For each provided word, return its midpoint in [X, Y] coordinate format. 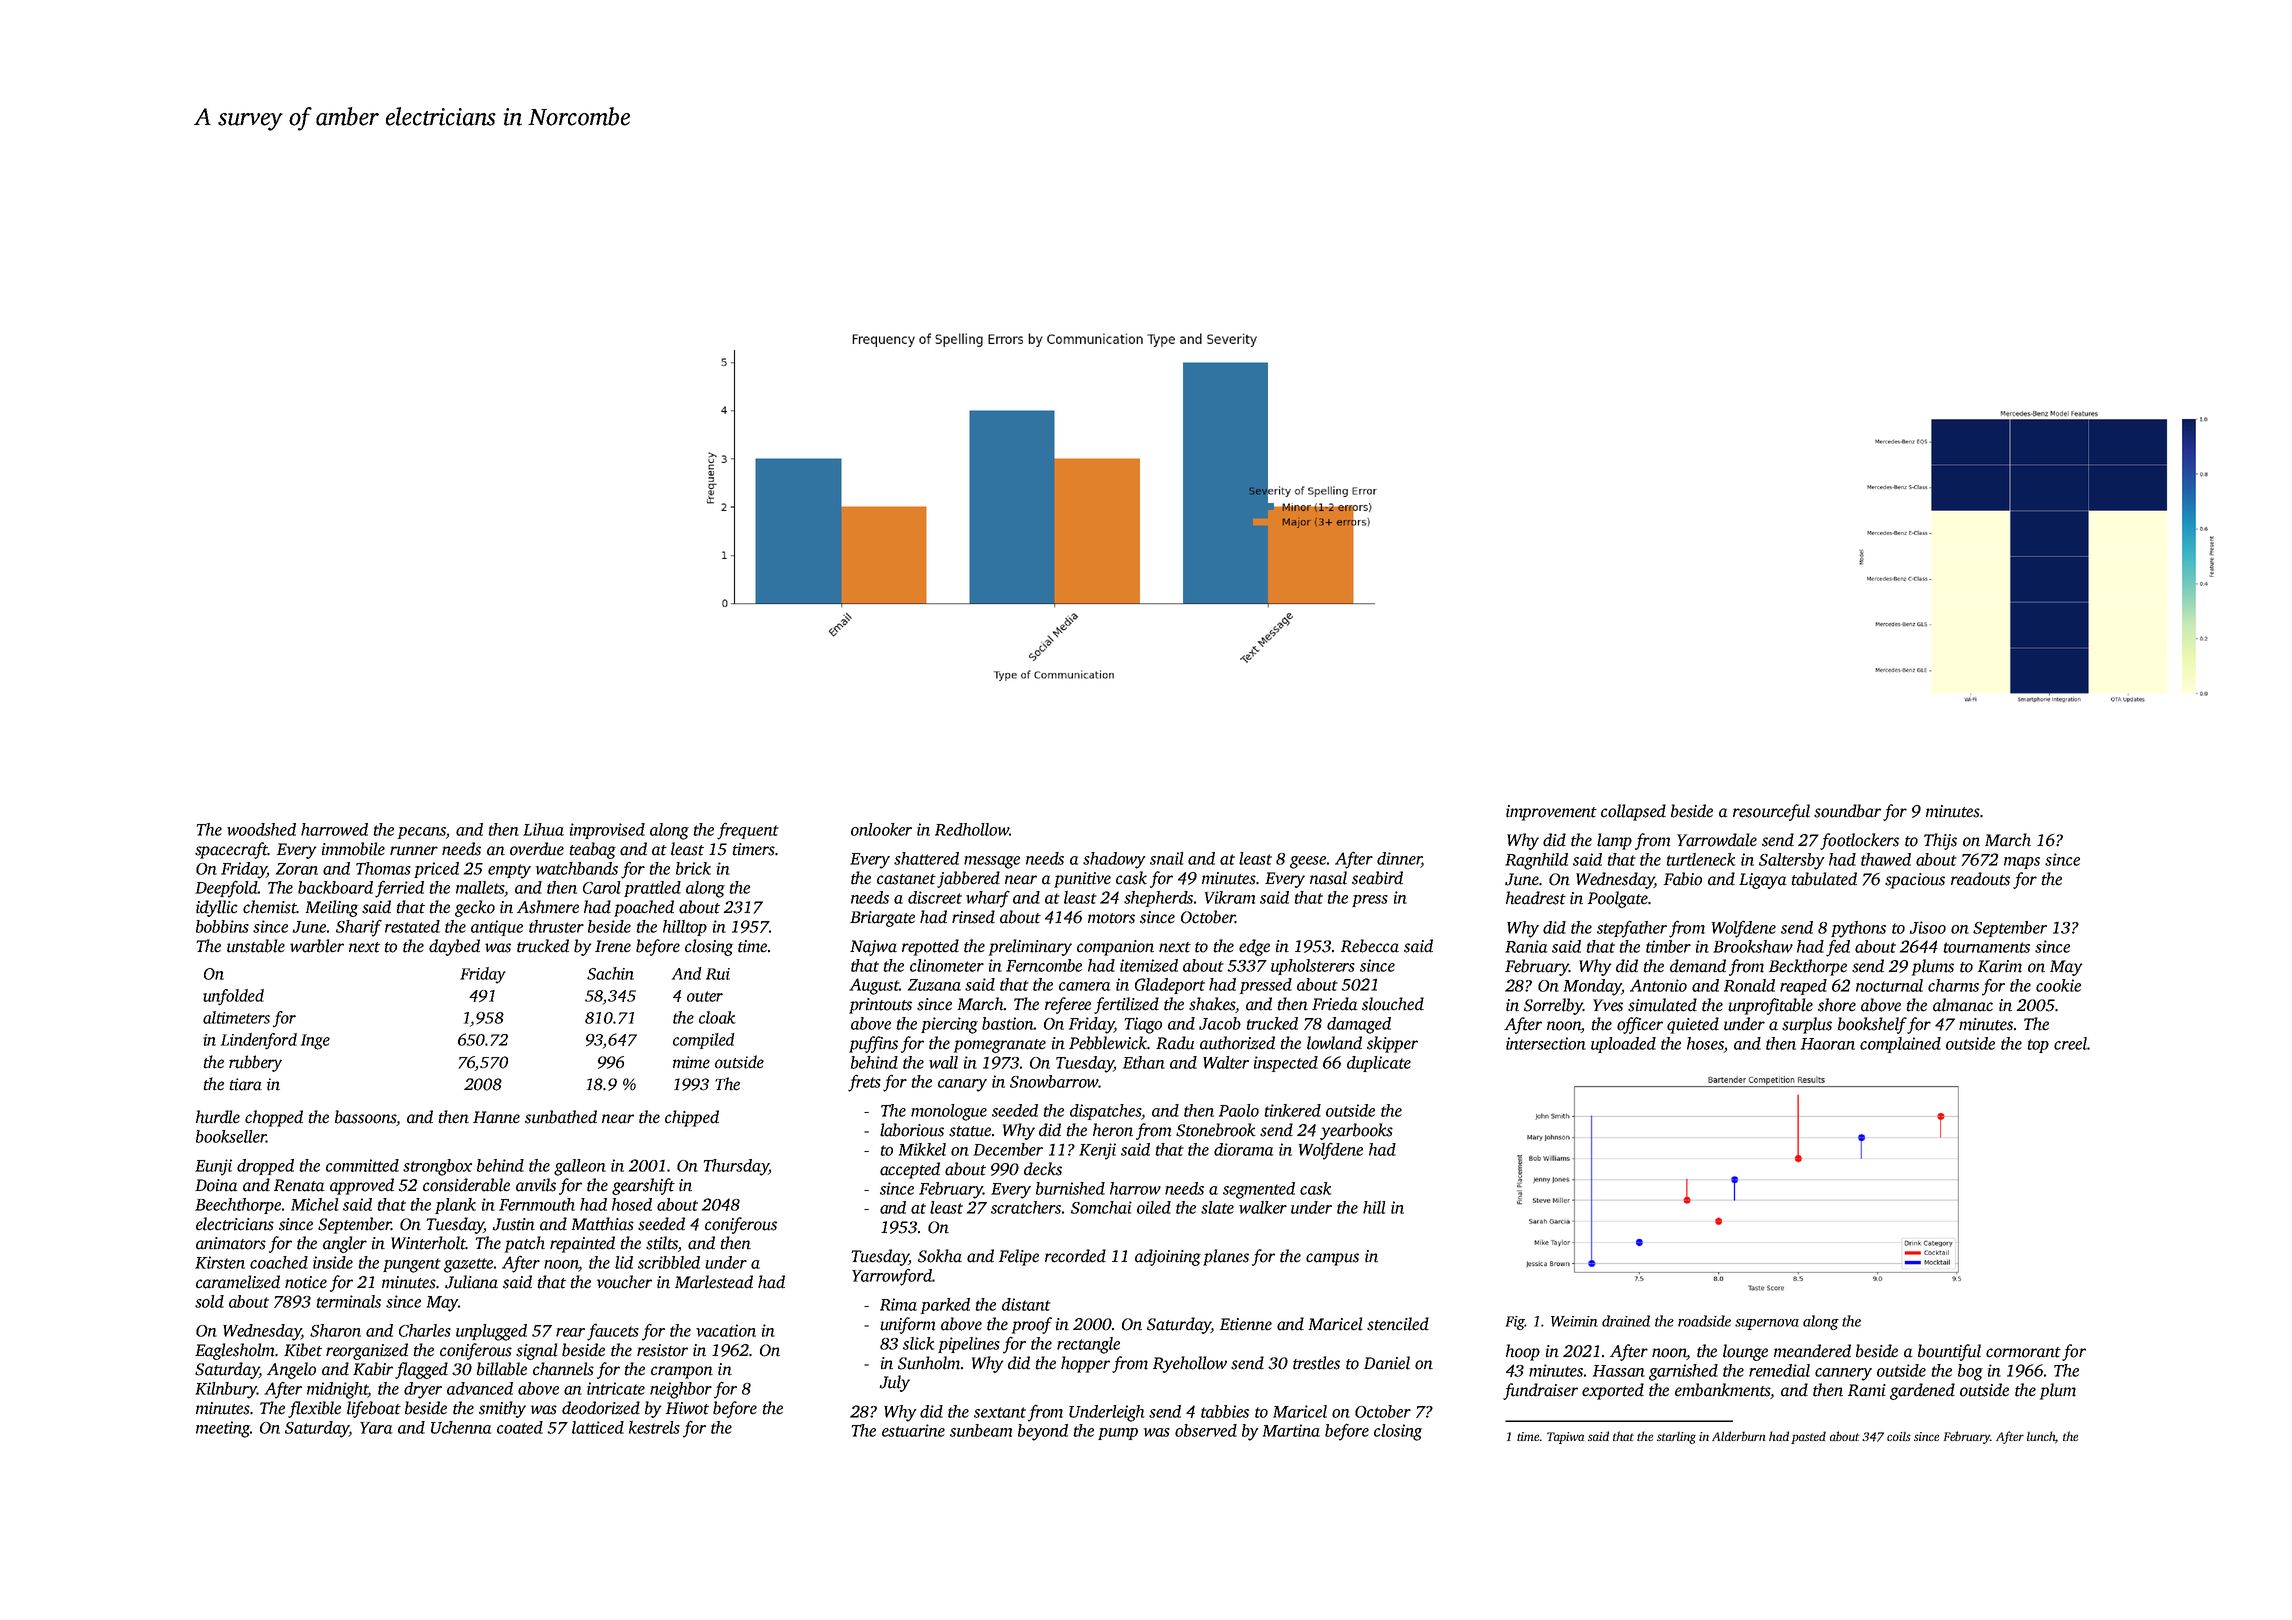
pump [1118, 1434]
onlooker [881, 829]
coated [520, 1427]
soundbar [1847, 811]
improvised [607, 831]
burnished [1070, 1188]
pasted [1808, 1437]
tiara [246, 1084]
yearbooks [1356, 1131]
